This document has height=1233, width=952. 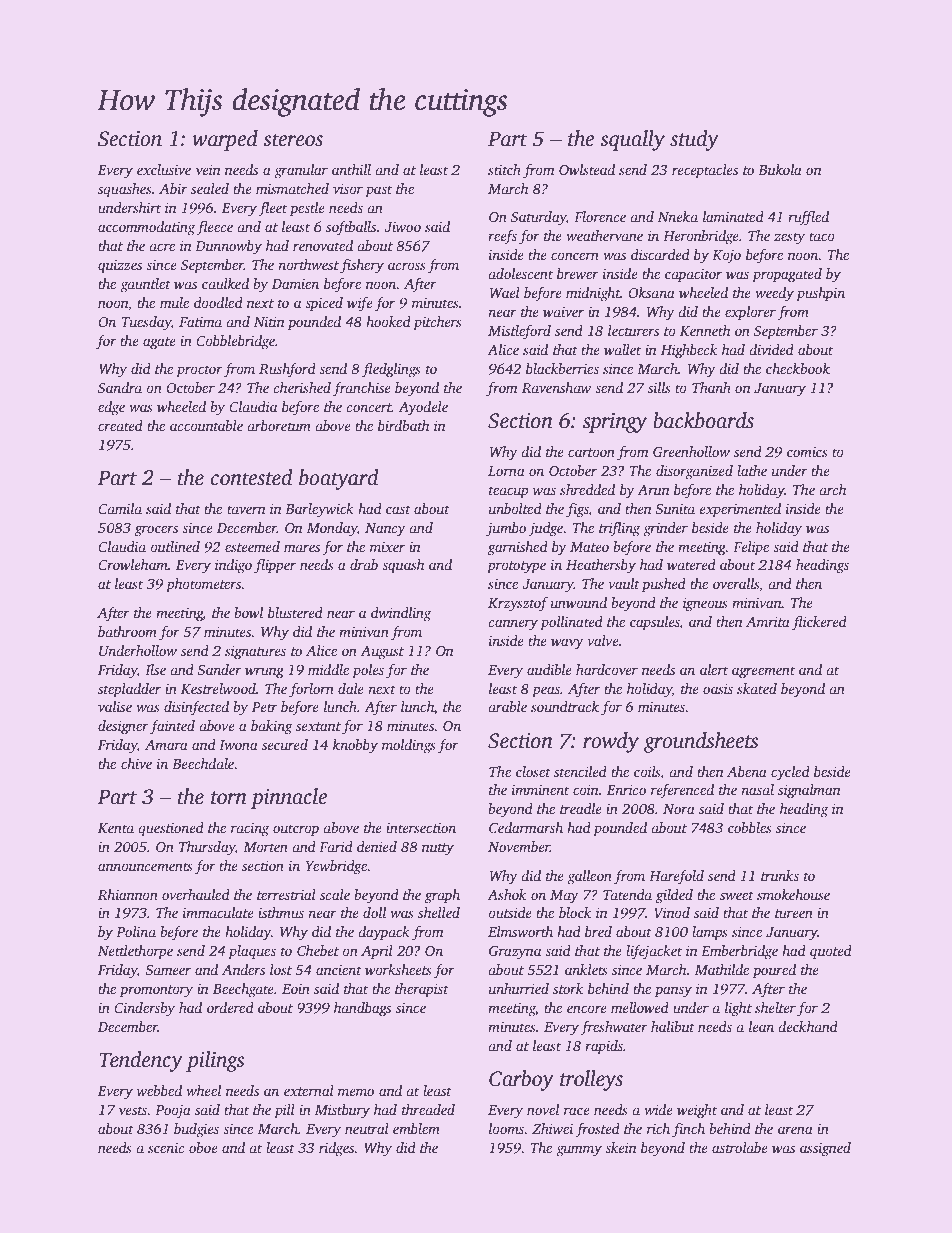 I want to click on pushed, so click(x=664, y=585).
